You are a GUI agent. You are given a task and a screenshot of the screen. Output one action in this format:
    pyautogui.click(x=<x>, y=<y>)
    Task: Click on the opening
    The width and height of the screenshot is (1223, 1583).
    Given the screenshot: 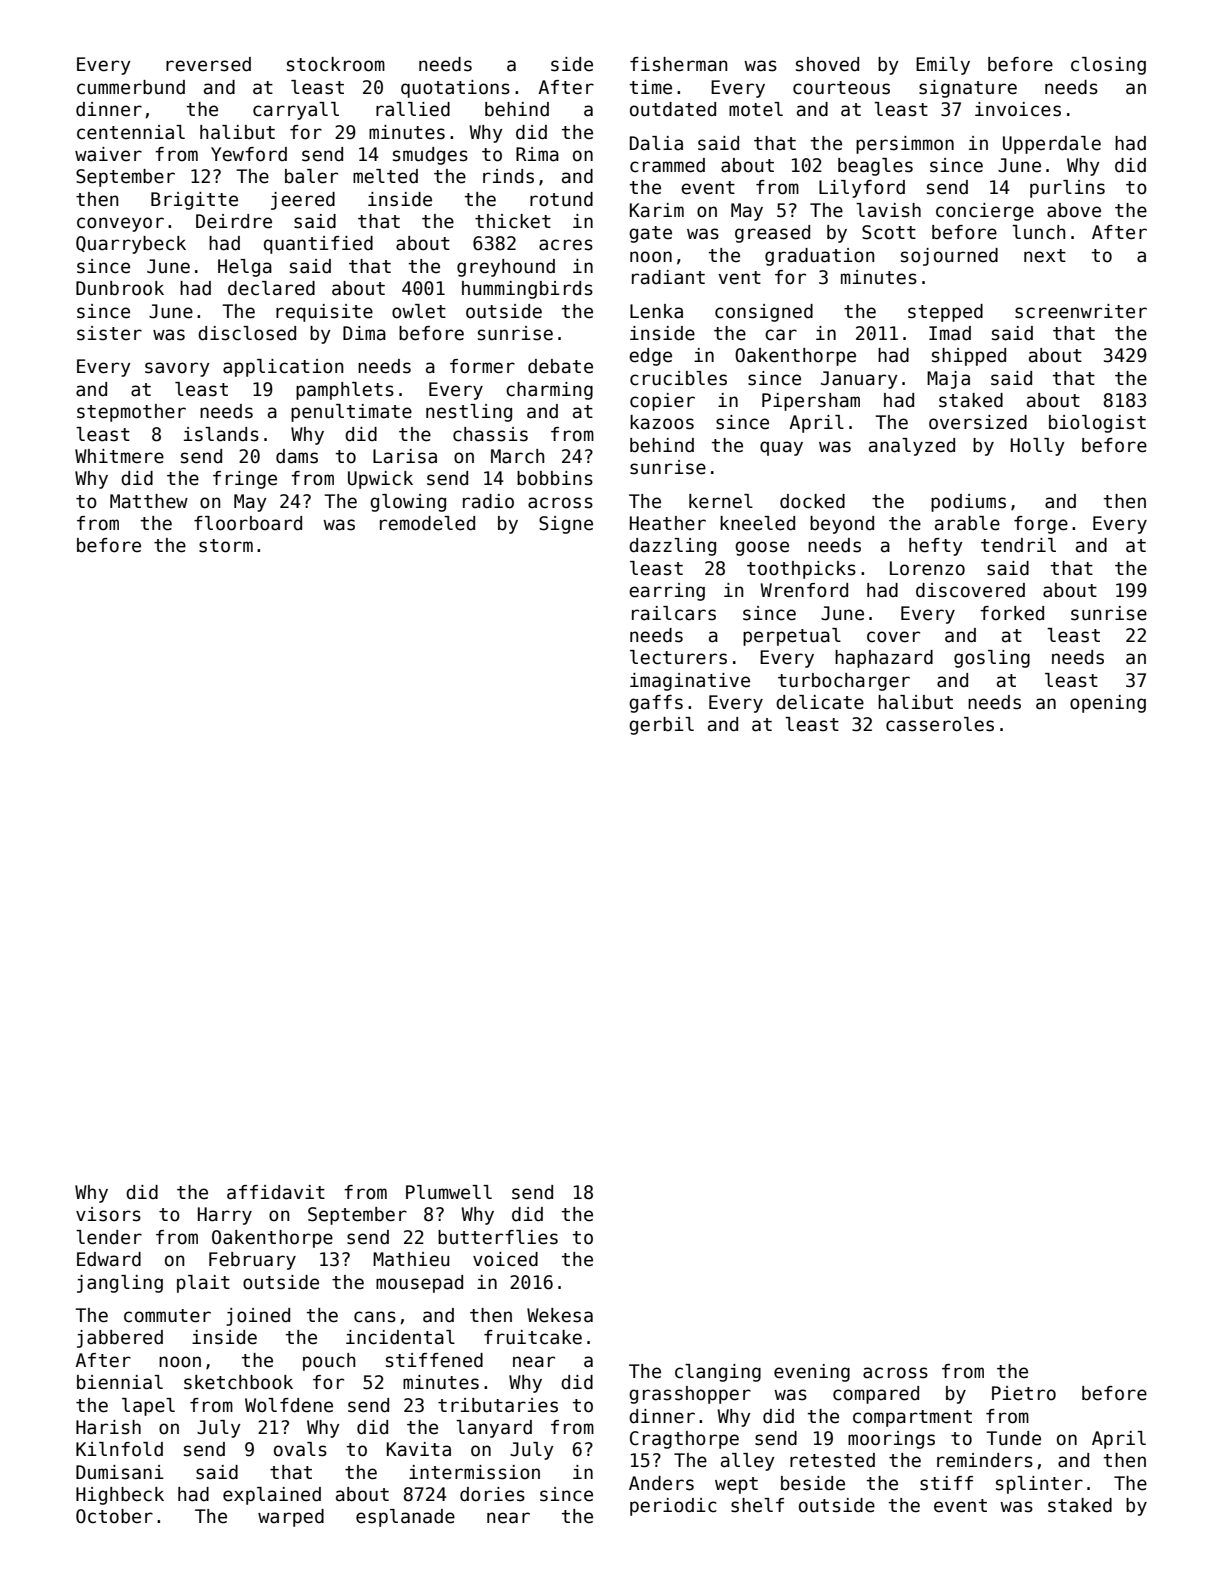 What is the action you would take?
    pyautogui.click(x=1108, y=704)
